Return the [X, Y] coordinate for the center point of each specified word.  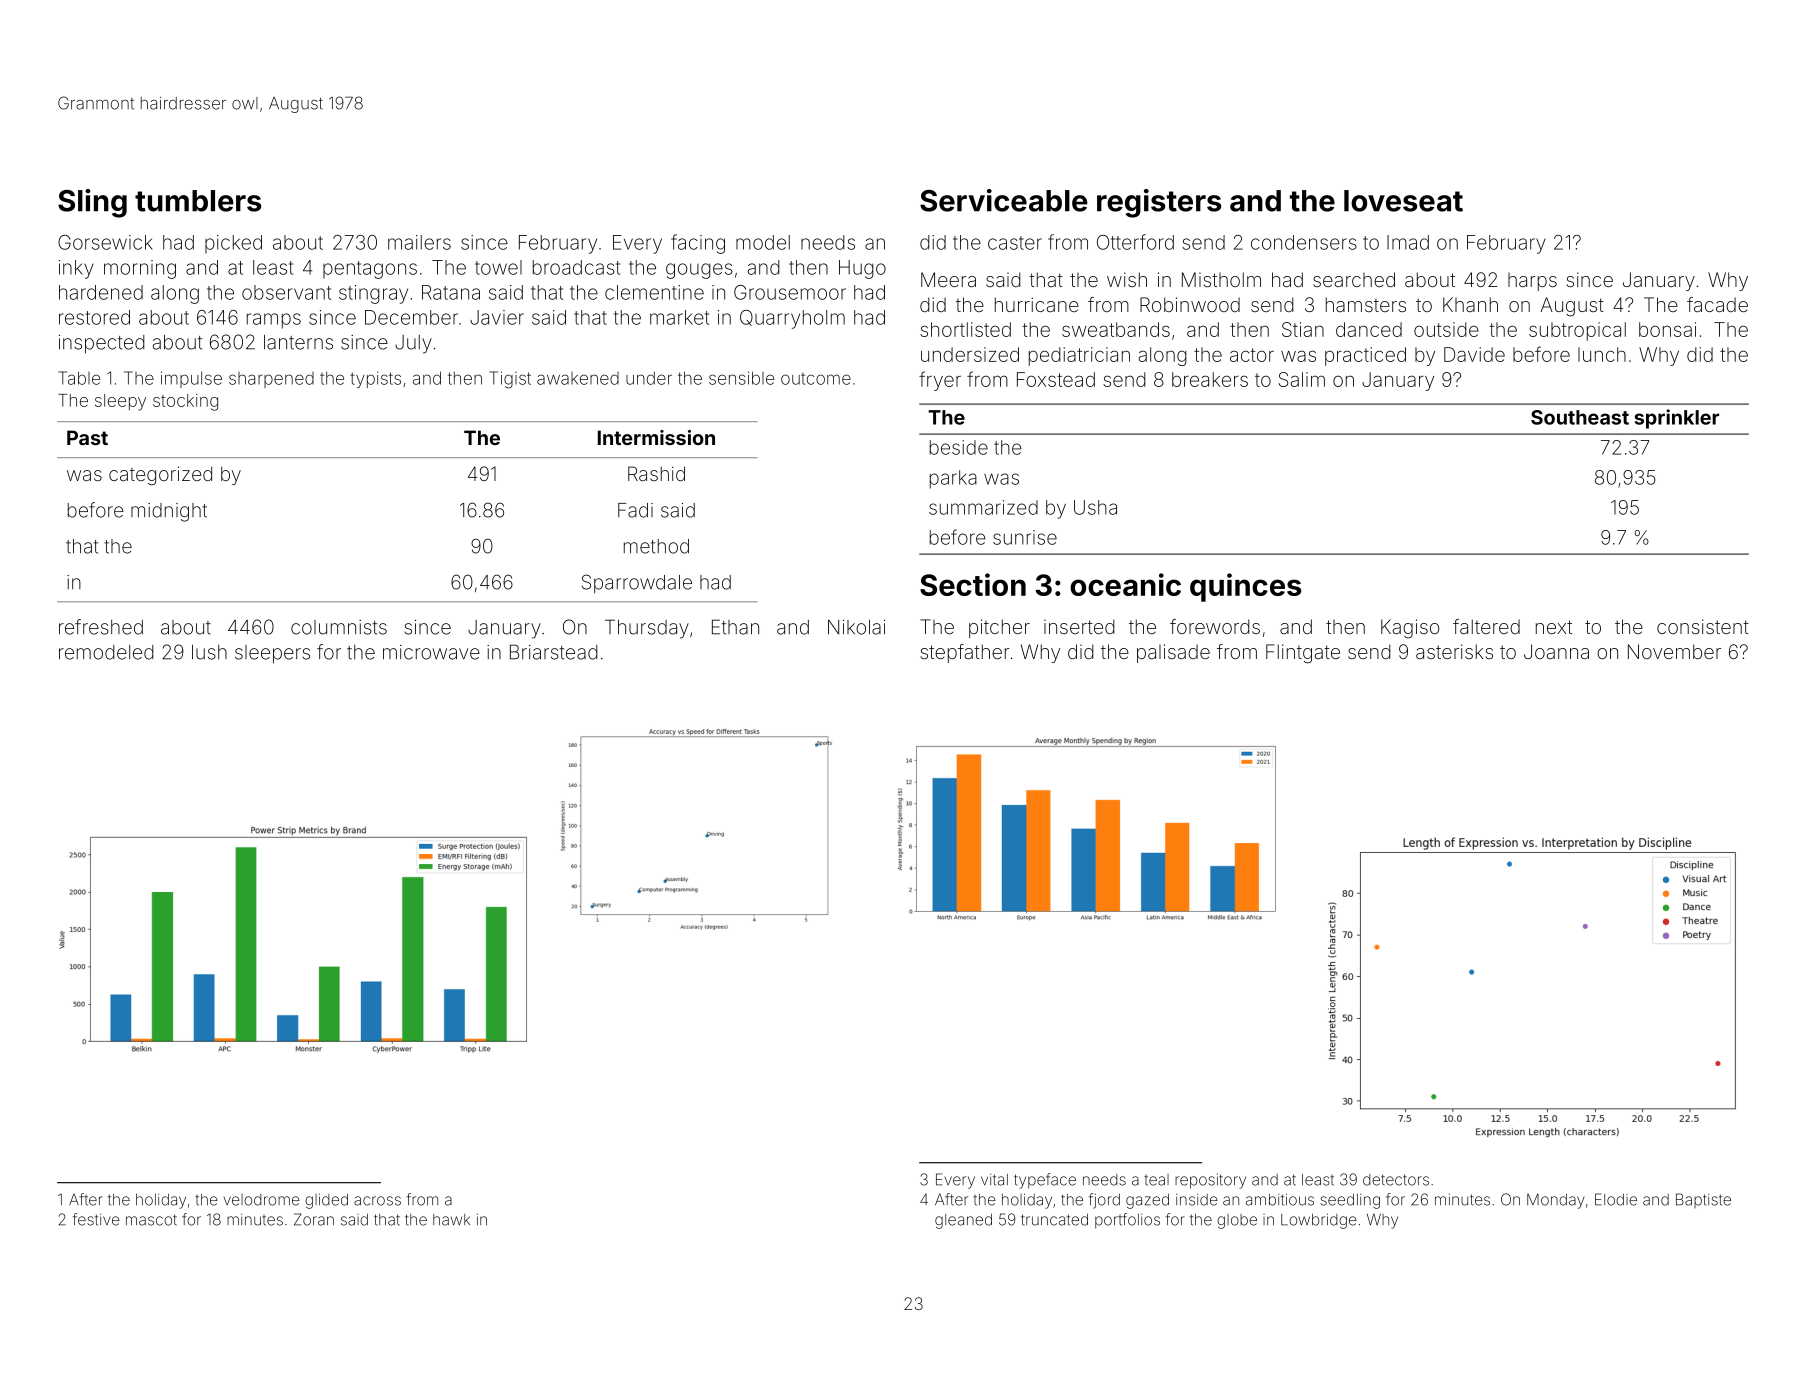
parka [953, 479]
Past [87, 437]
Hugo [862, 269]
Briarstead [554, 652]
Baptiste [1703, 1200]
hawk [451, 1220]
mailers [419, 242]
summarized [983, 507]
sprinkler [1677, 419]
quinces [1245, 587]
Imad [1408, 242]
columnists [339, 627]
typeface [1045, 1181]
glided [326, 1201]
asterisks [1454, 651]
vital [994, 1180]
